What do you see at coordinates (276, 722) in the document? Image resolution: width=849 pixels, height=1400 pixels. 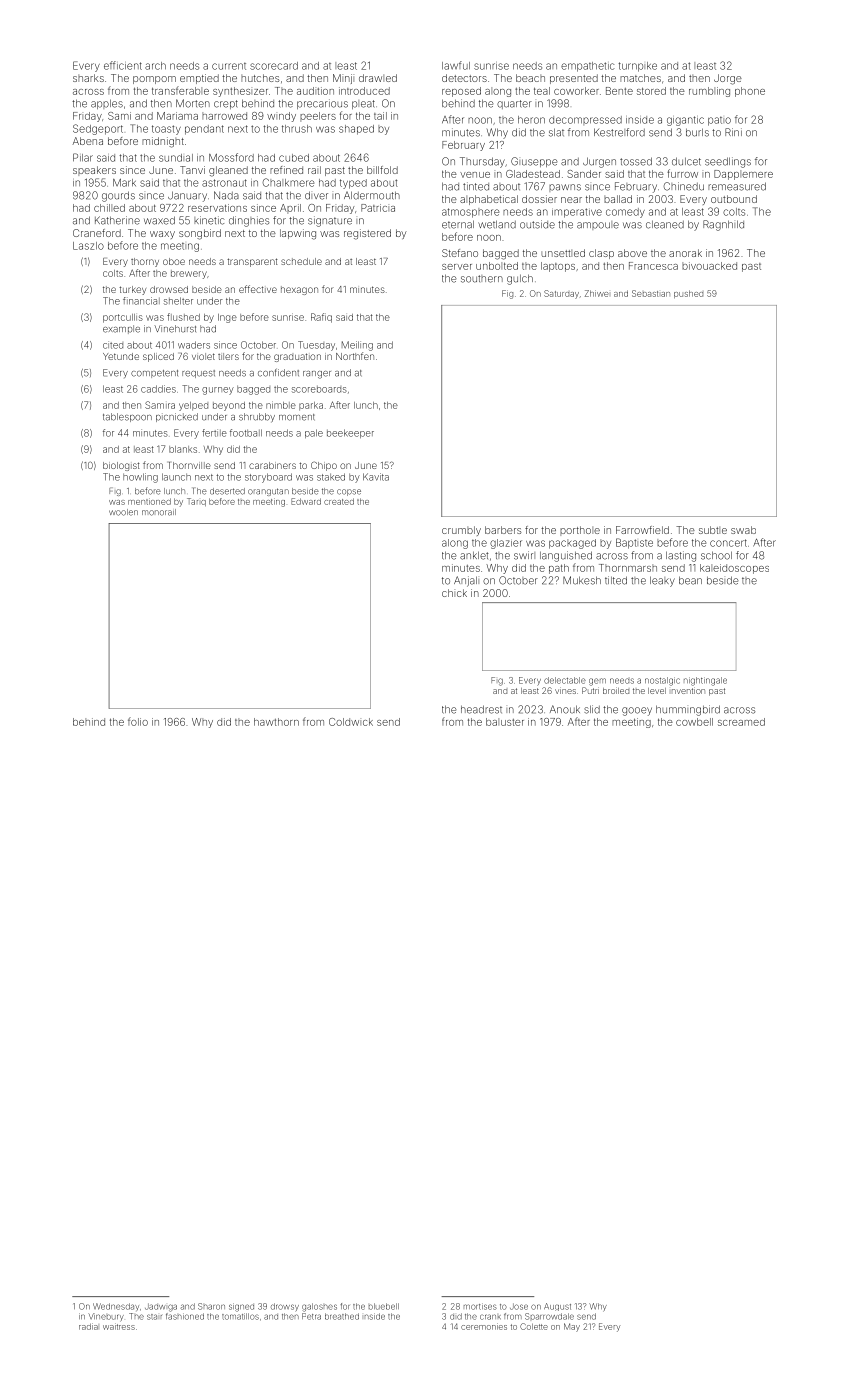 I see `hawthorn` at bounding box center [276, 722].
